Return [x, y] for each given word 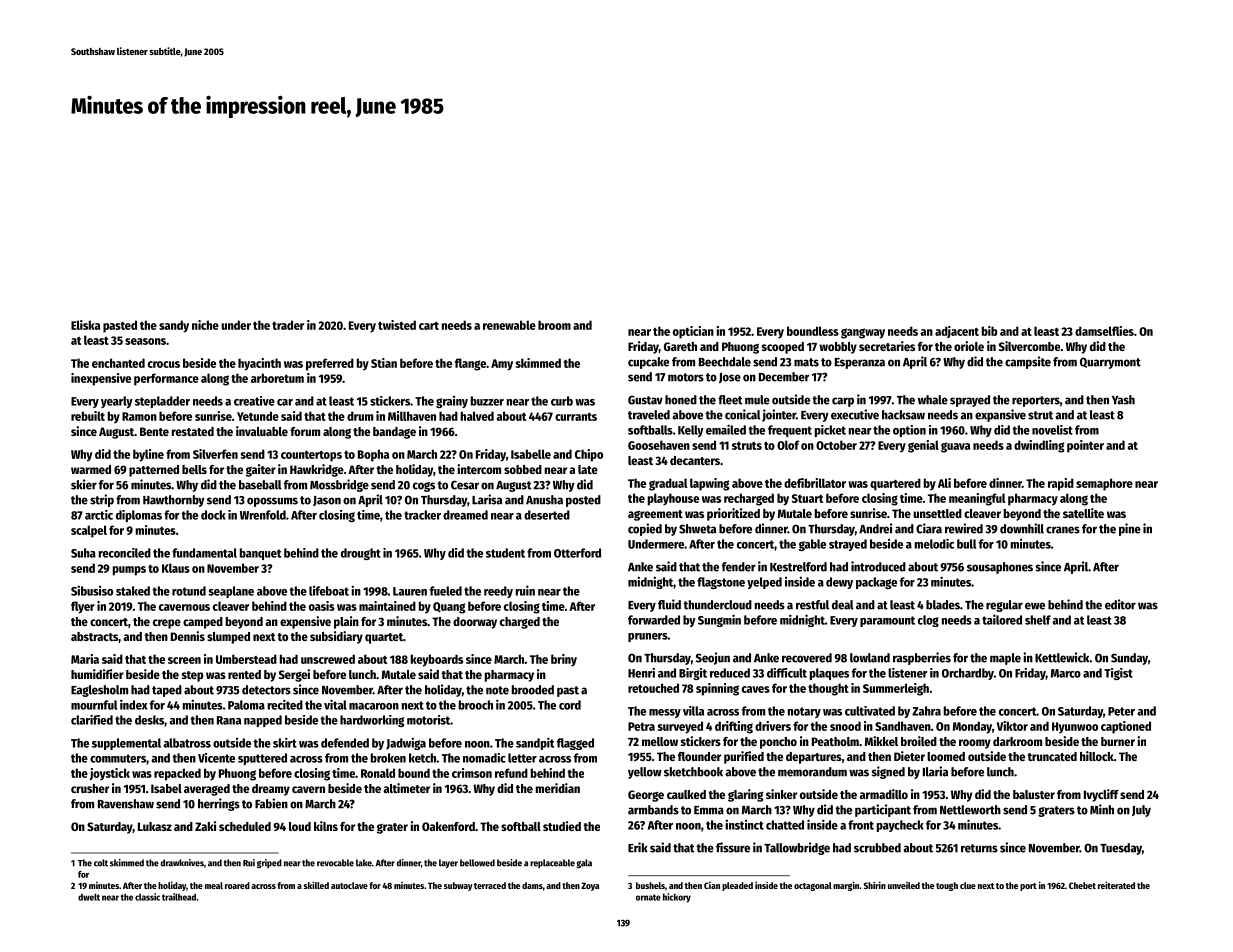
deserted [547, 515]
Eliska [85, 325]
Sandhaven [903, 726]
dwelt [89, 897]
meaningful [977, 499]
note [497, 690]
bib [989, 331]
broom [554, 325]
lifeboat [329, 591]
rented [244, 674]
